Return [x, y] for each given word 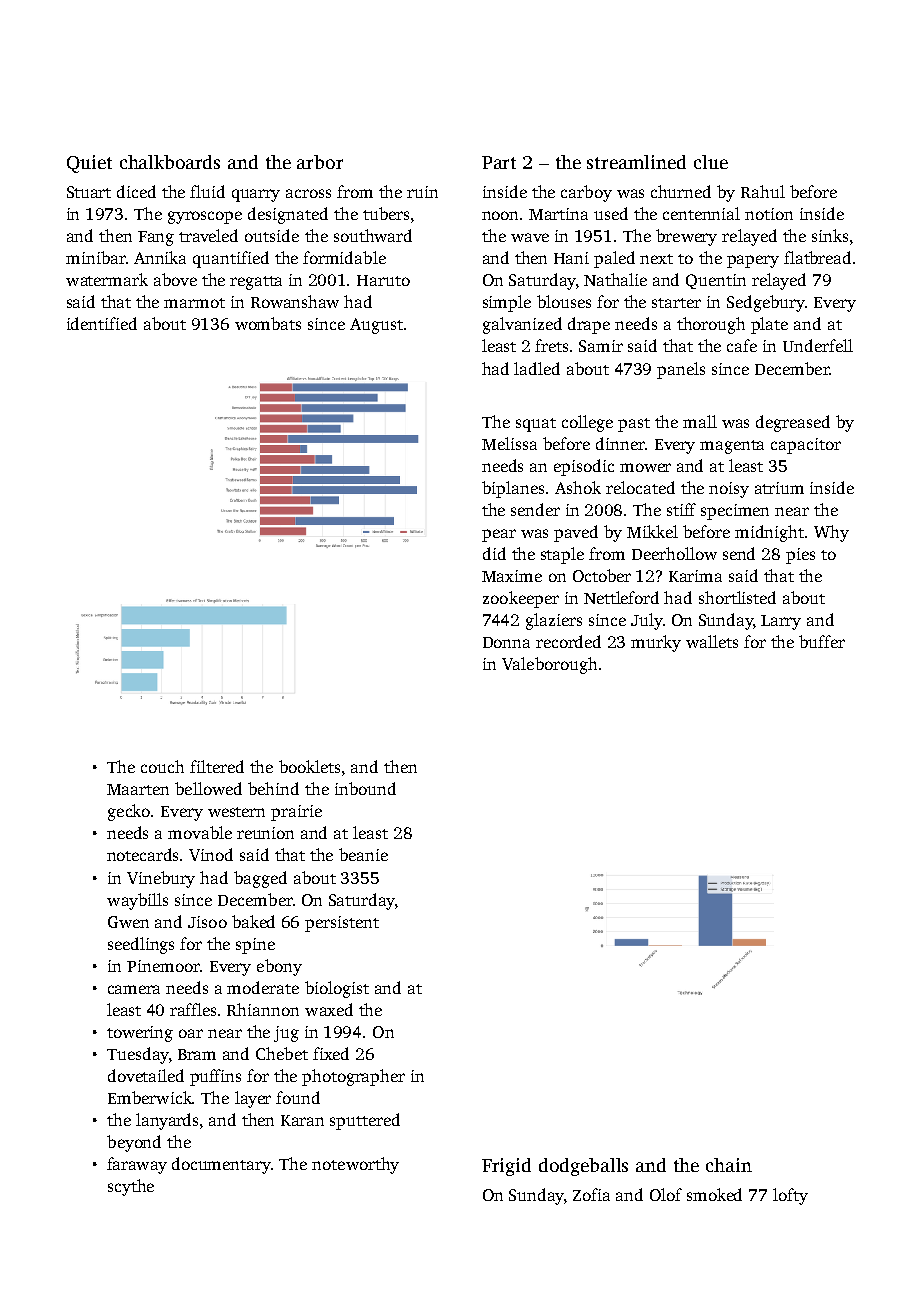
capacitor [806, 446]
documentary [221, 1165]
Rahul [763, 191]
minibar [96, 257]
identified [102, 323]
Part [499, 162]
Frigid [506, 1167]
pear [499, 535]
